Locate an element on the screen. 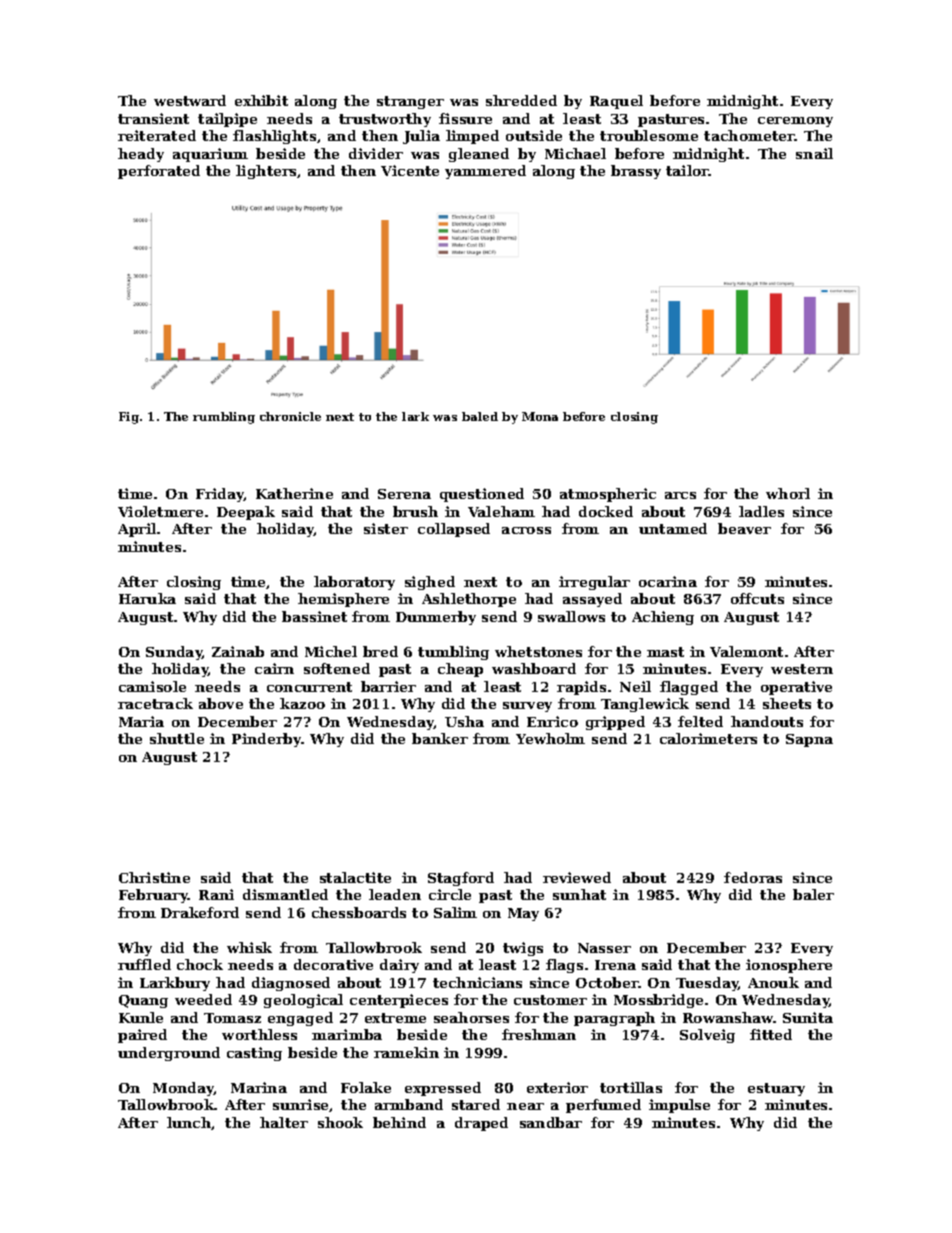 The width and height of the screenshot is (952, 1233). shredded is located at coordinates (521, 100).
